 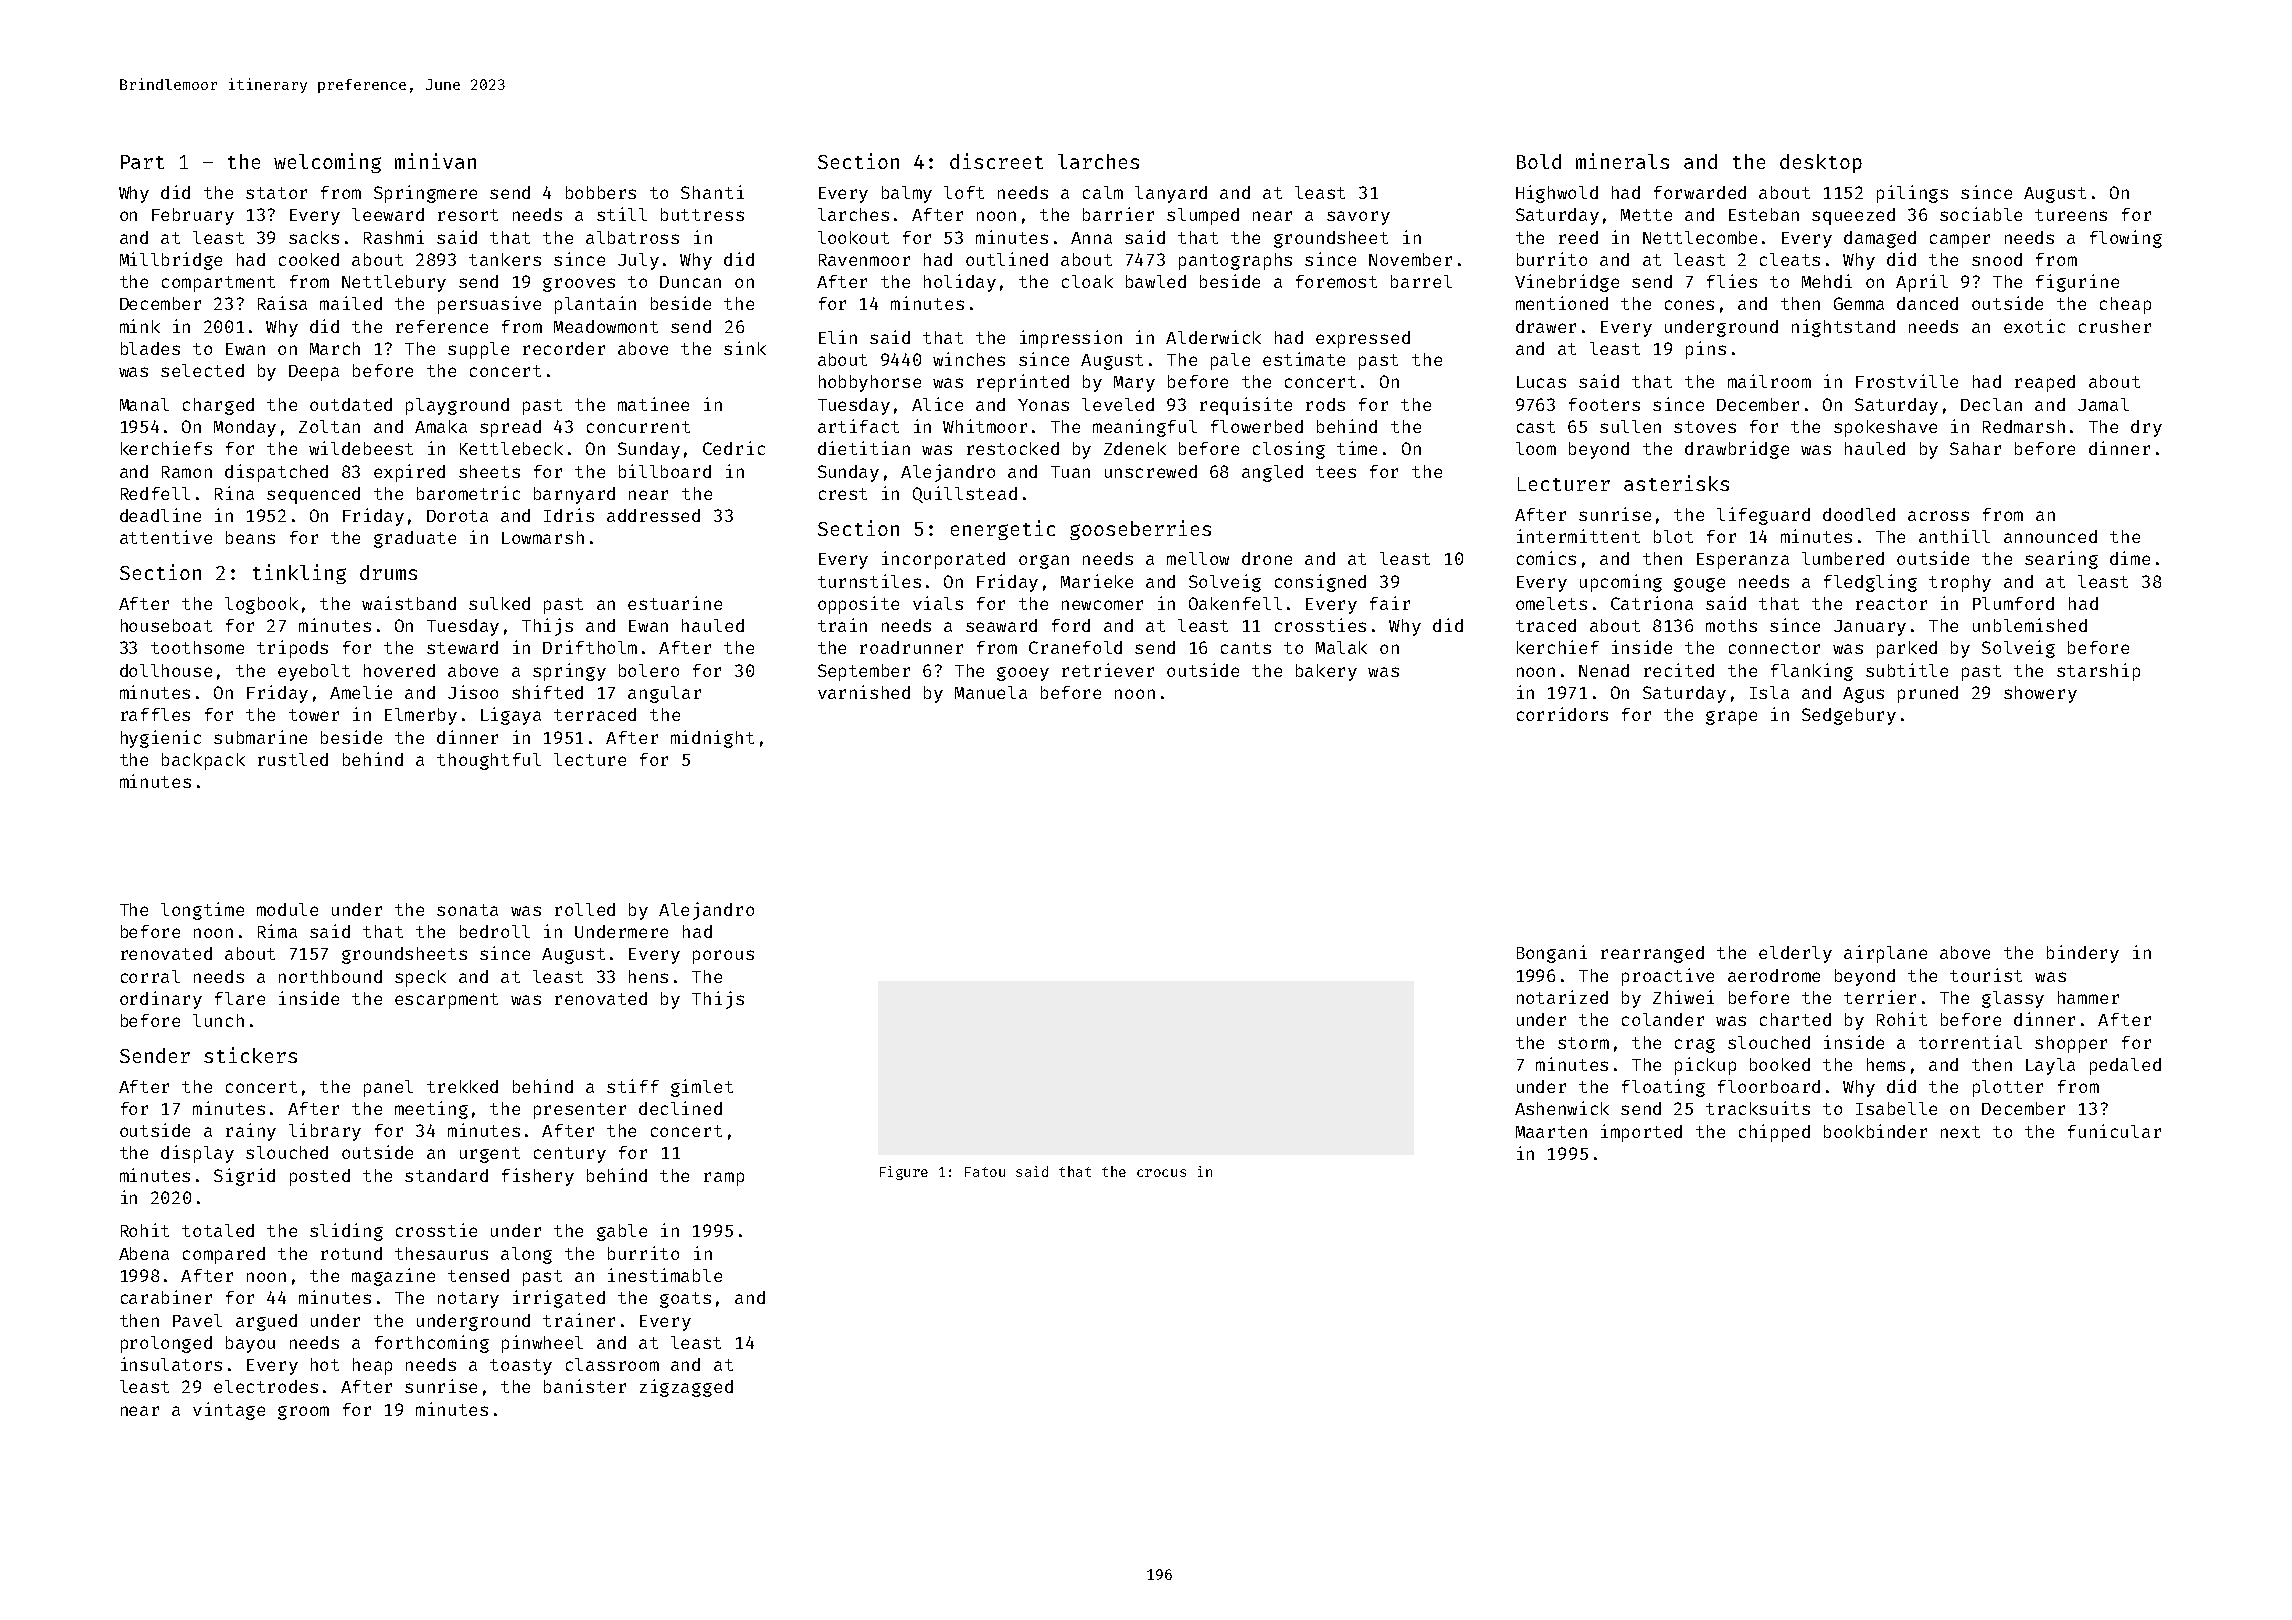 What do you see at coordinates (1562, 1108) in the screenshot?
I see `Ashenwick` at bounding box center [1562, 1108].
